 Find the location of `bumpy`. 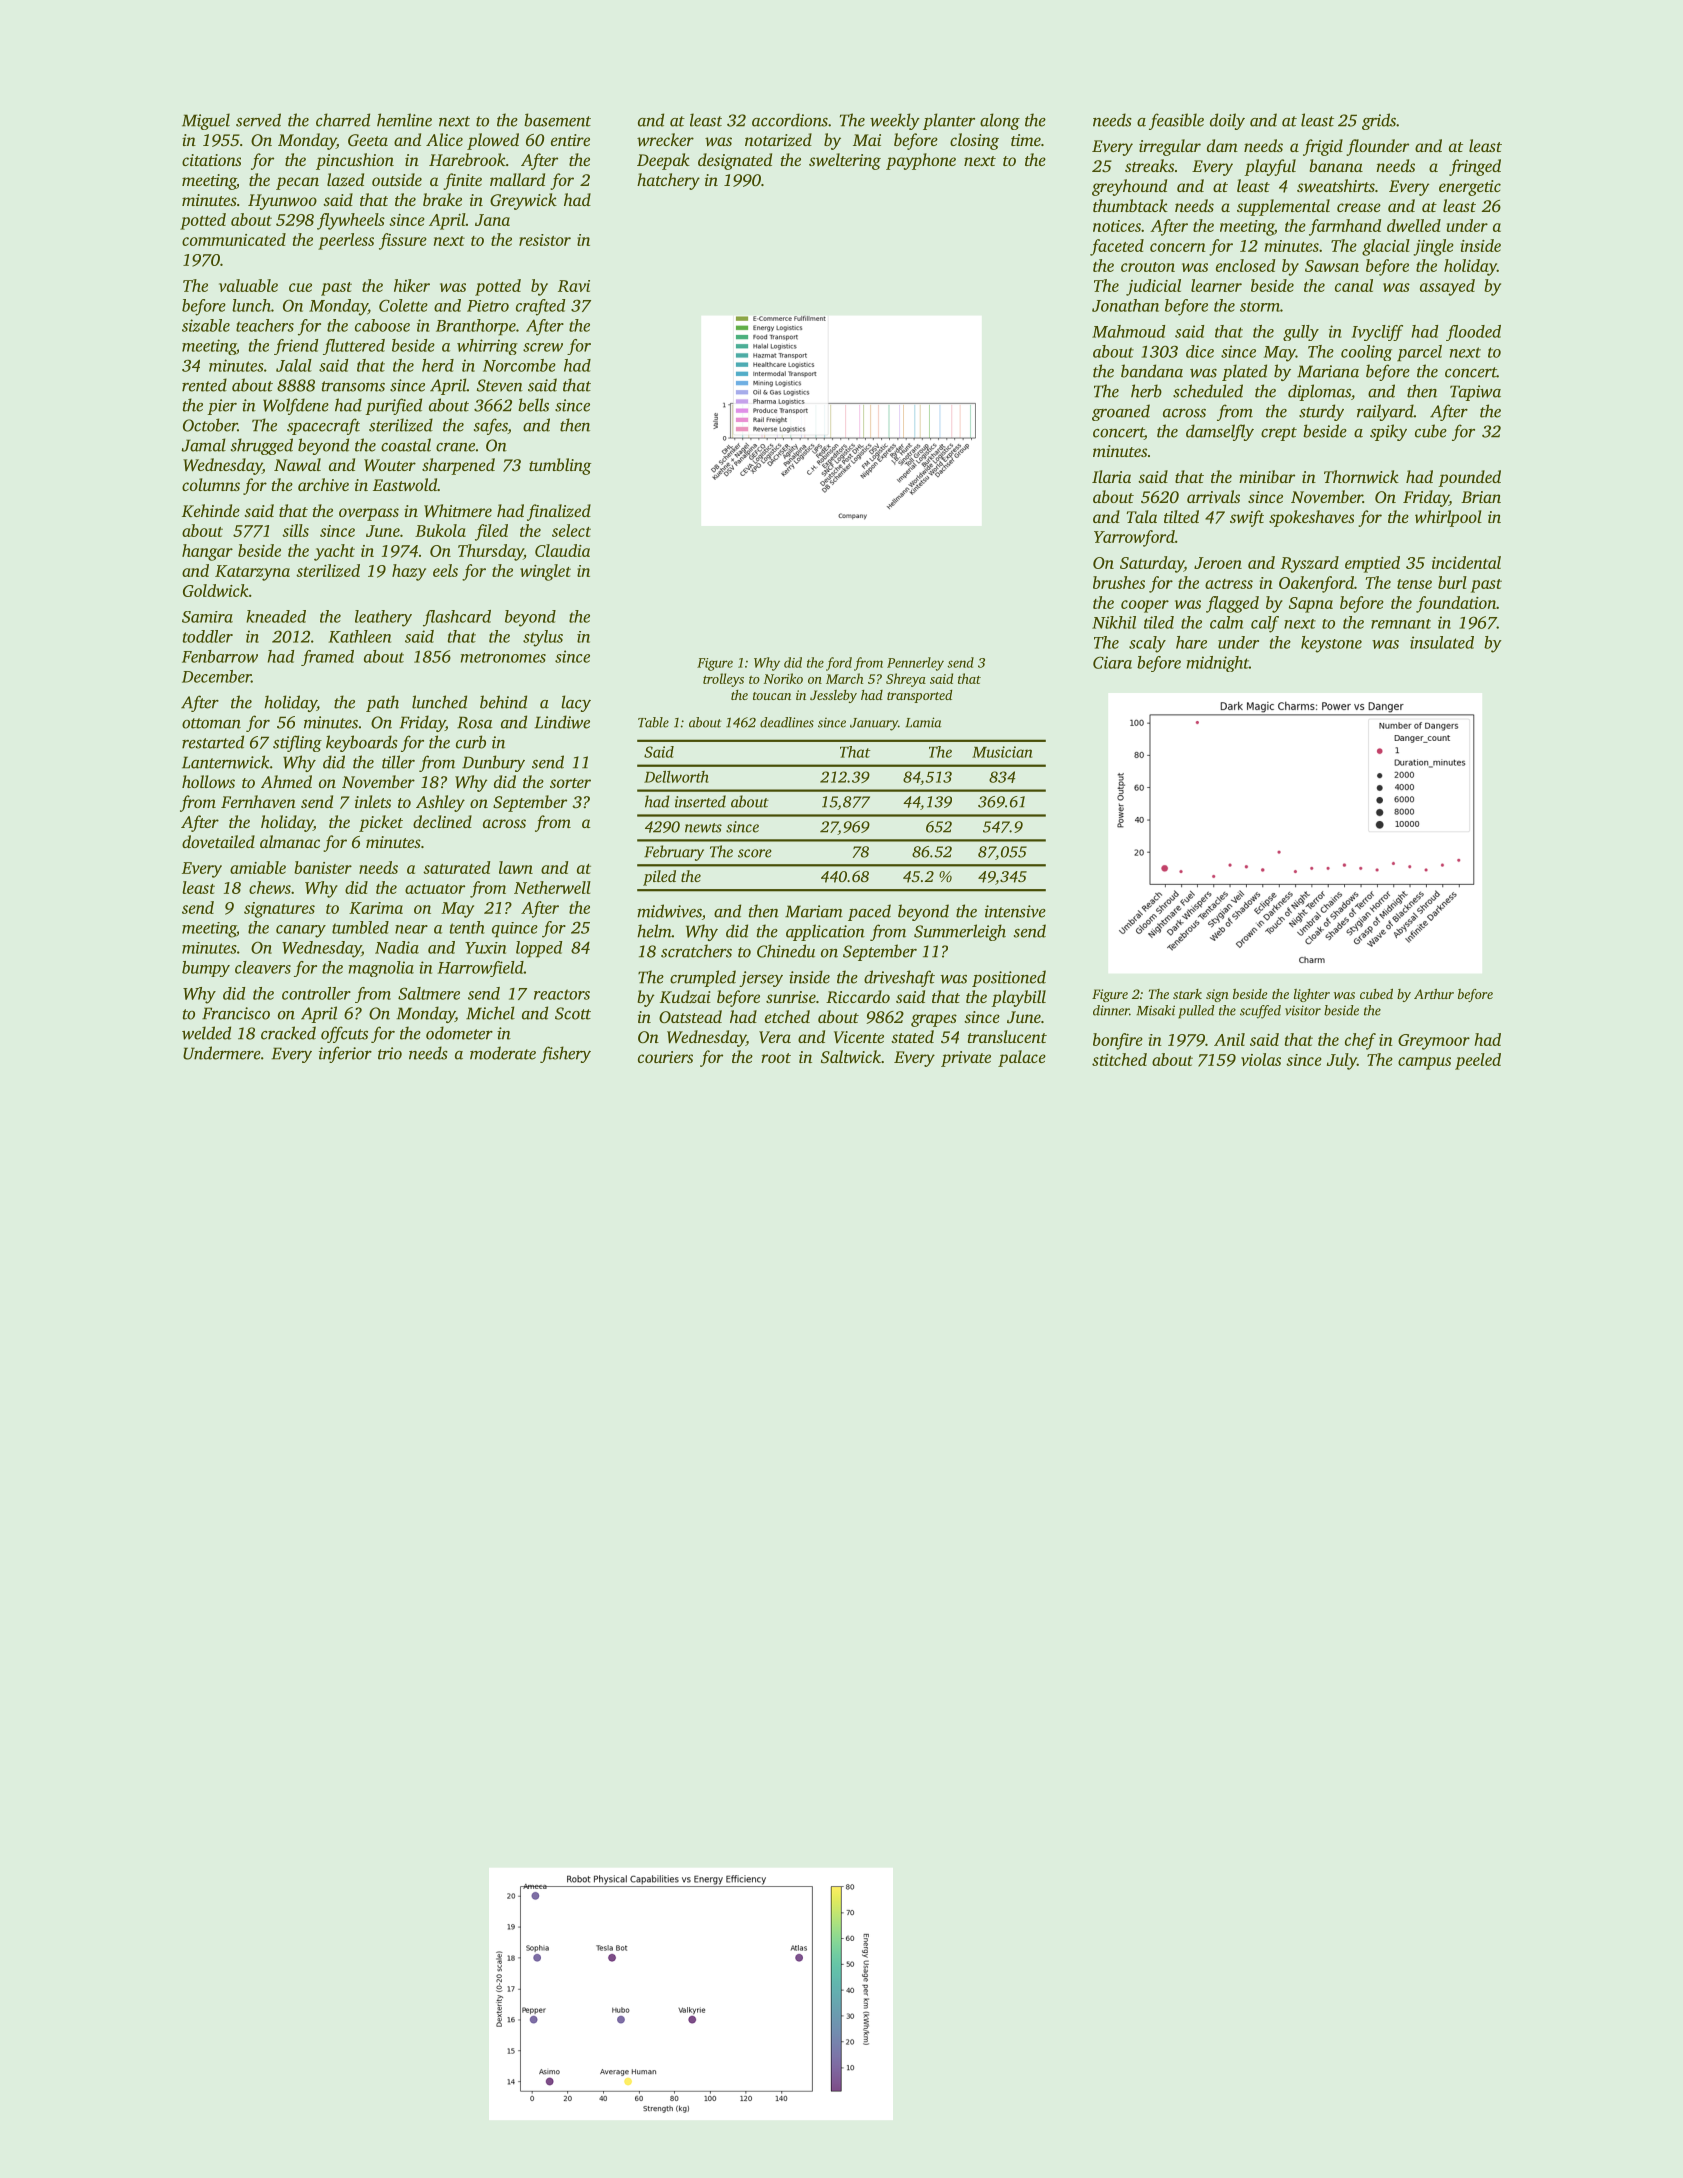

bumpy is located at coordinates (206, 969).
